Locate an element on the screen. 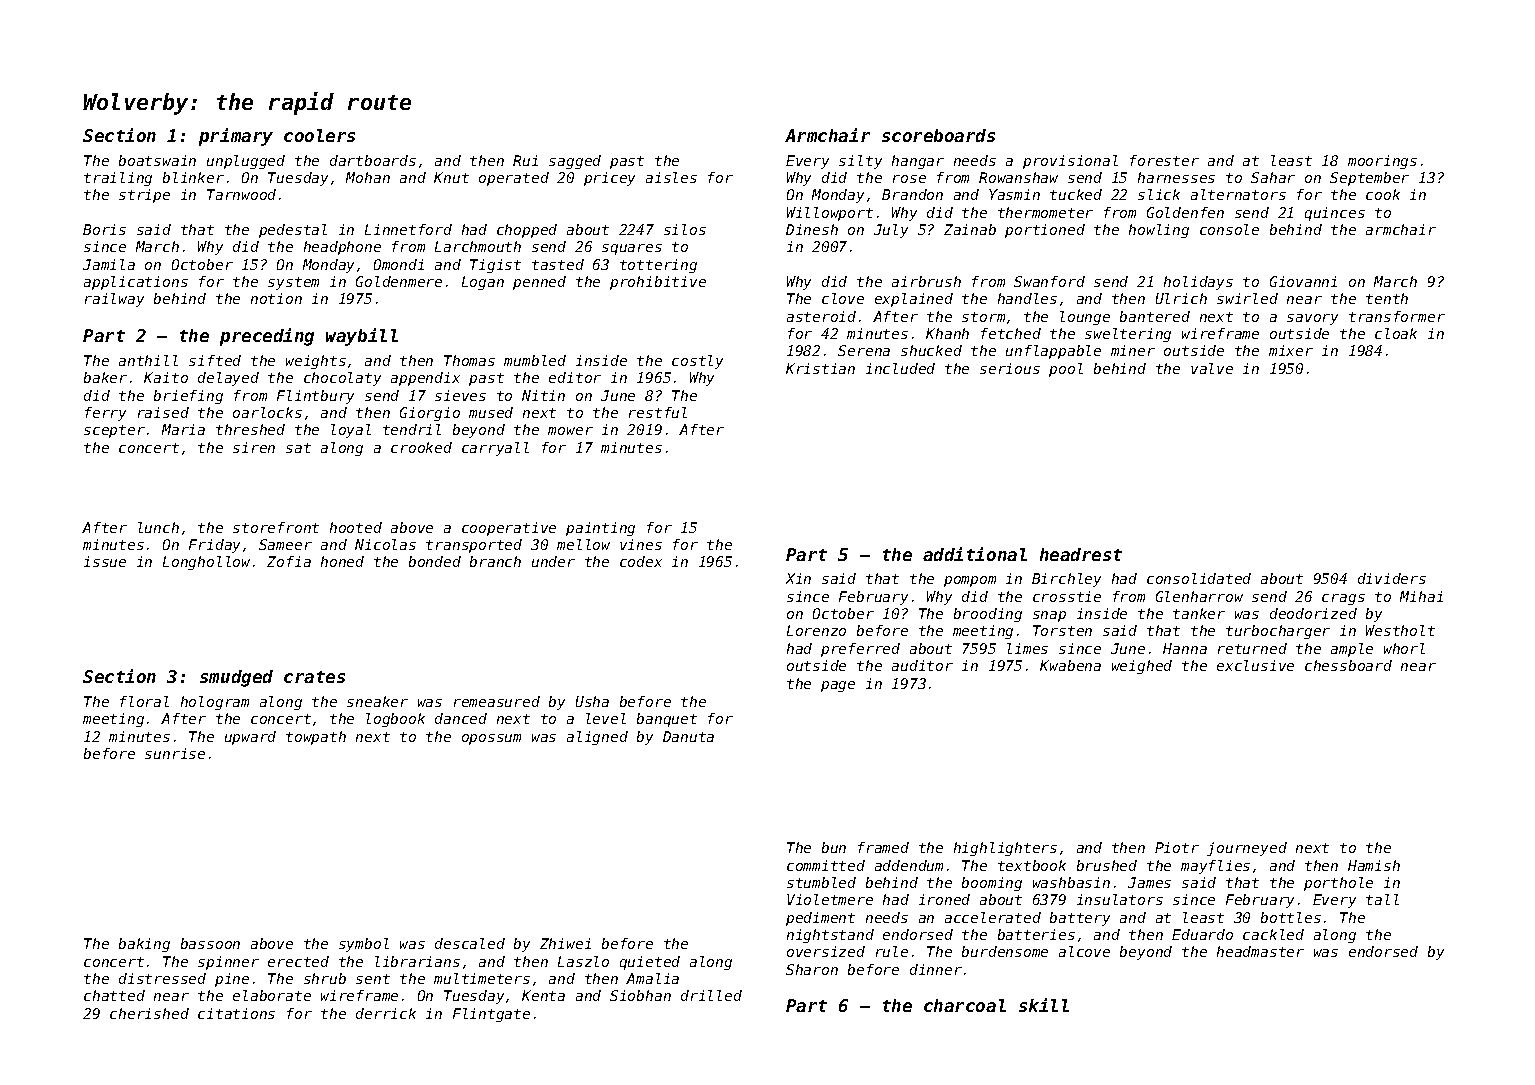  Boris is located at coordinates (104, 229).
